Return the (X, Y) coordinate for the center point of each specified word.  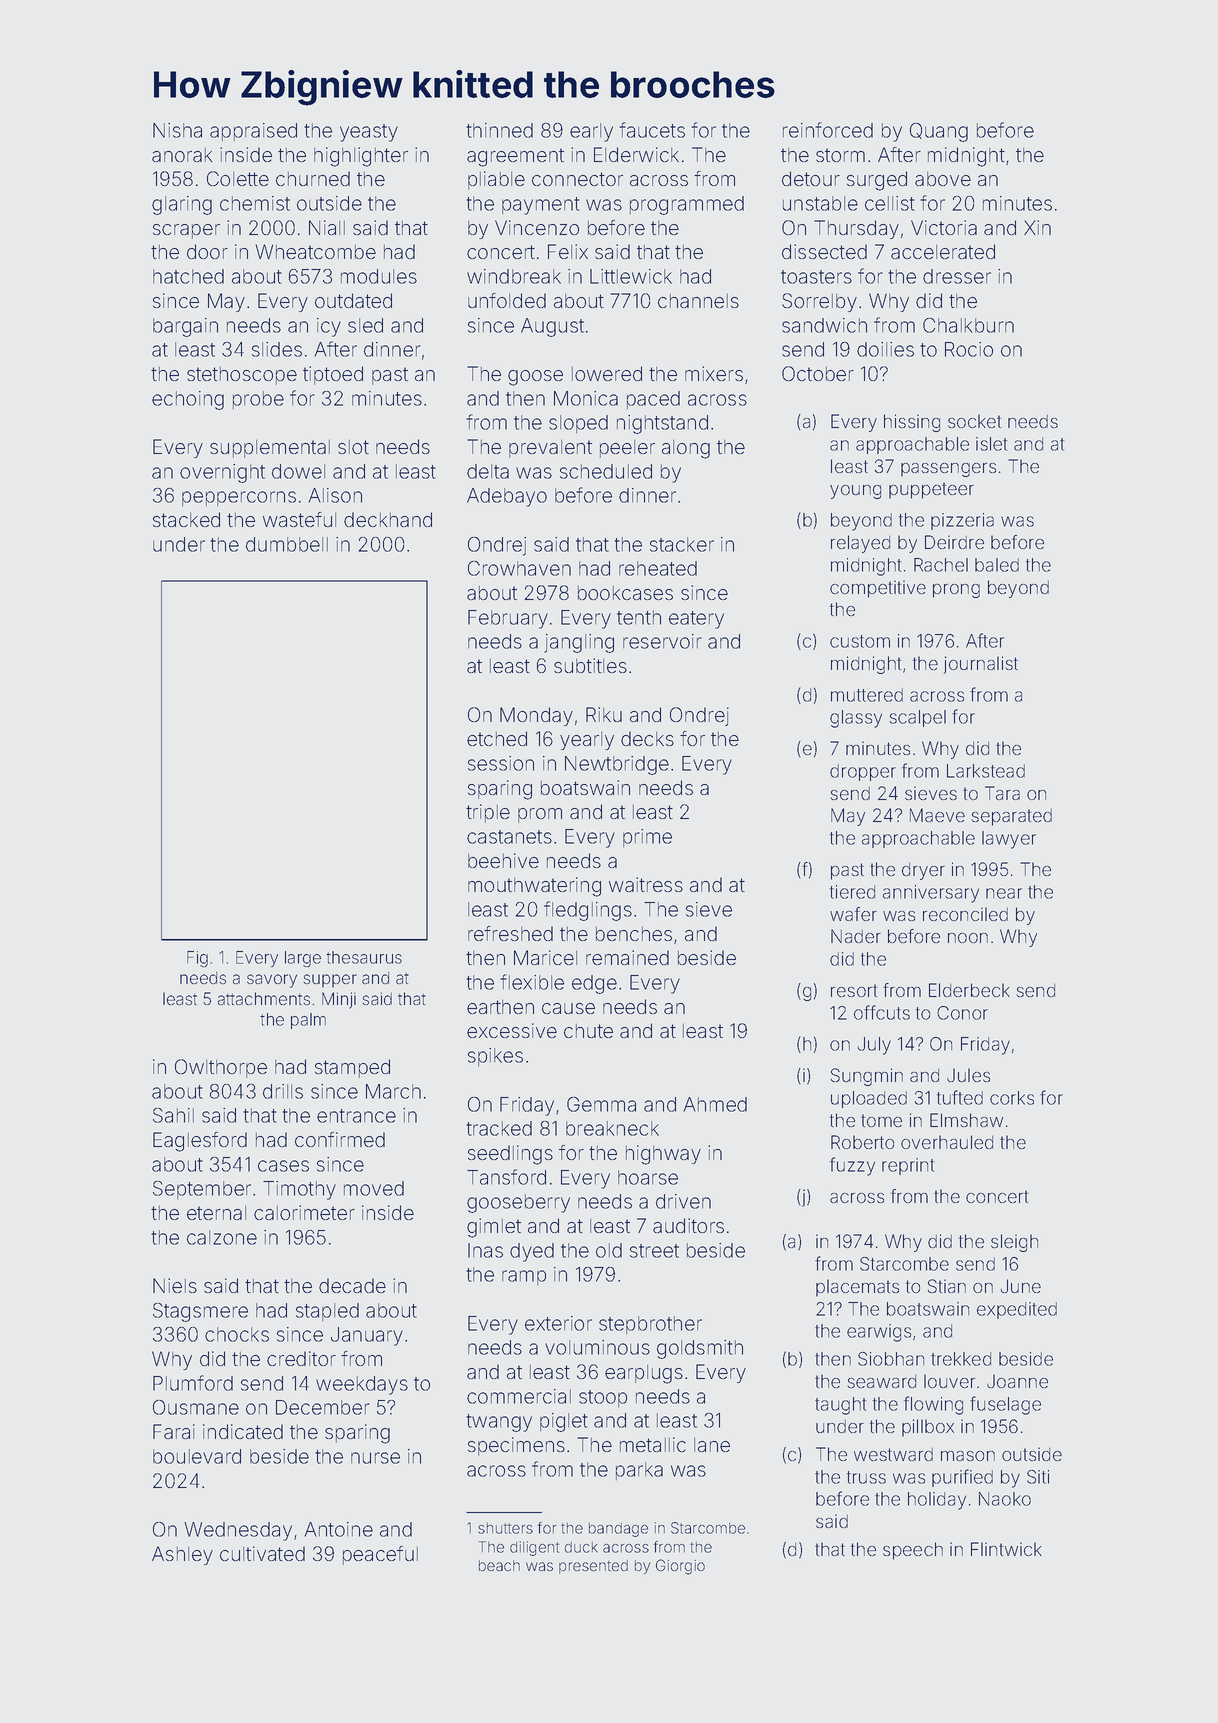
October (818, 373)
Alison (335, 495)
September (202, 1190)
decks (647, 738)
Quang (939, 132)
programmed (687, 205)
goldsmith (700, 1349)
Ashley (182, 1555)
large (303, 959)
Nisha (177, 130)
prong (956, 591)
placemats (857, 1288)
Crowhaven (519, 568)
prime (647, 838)
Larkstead (986, 771)
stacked (186, 519)
